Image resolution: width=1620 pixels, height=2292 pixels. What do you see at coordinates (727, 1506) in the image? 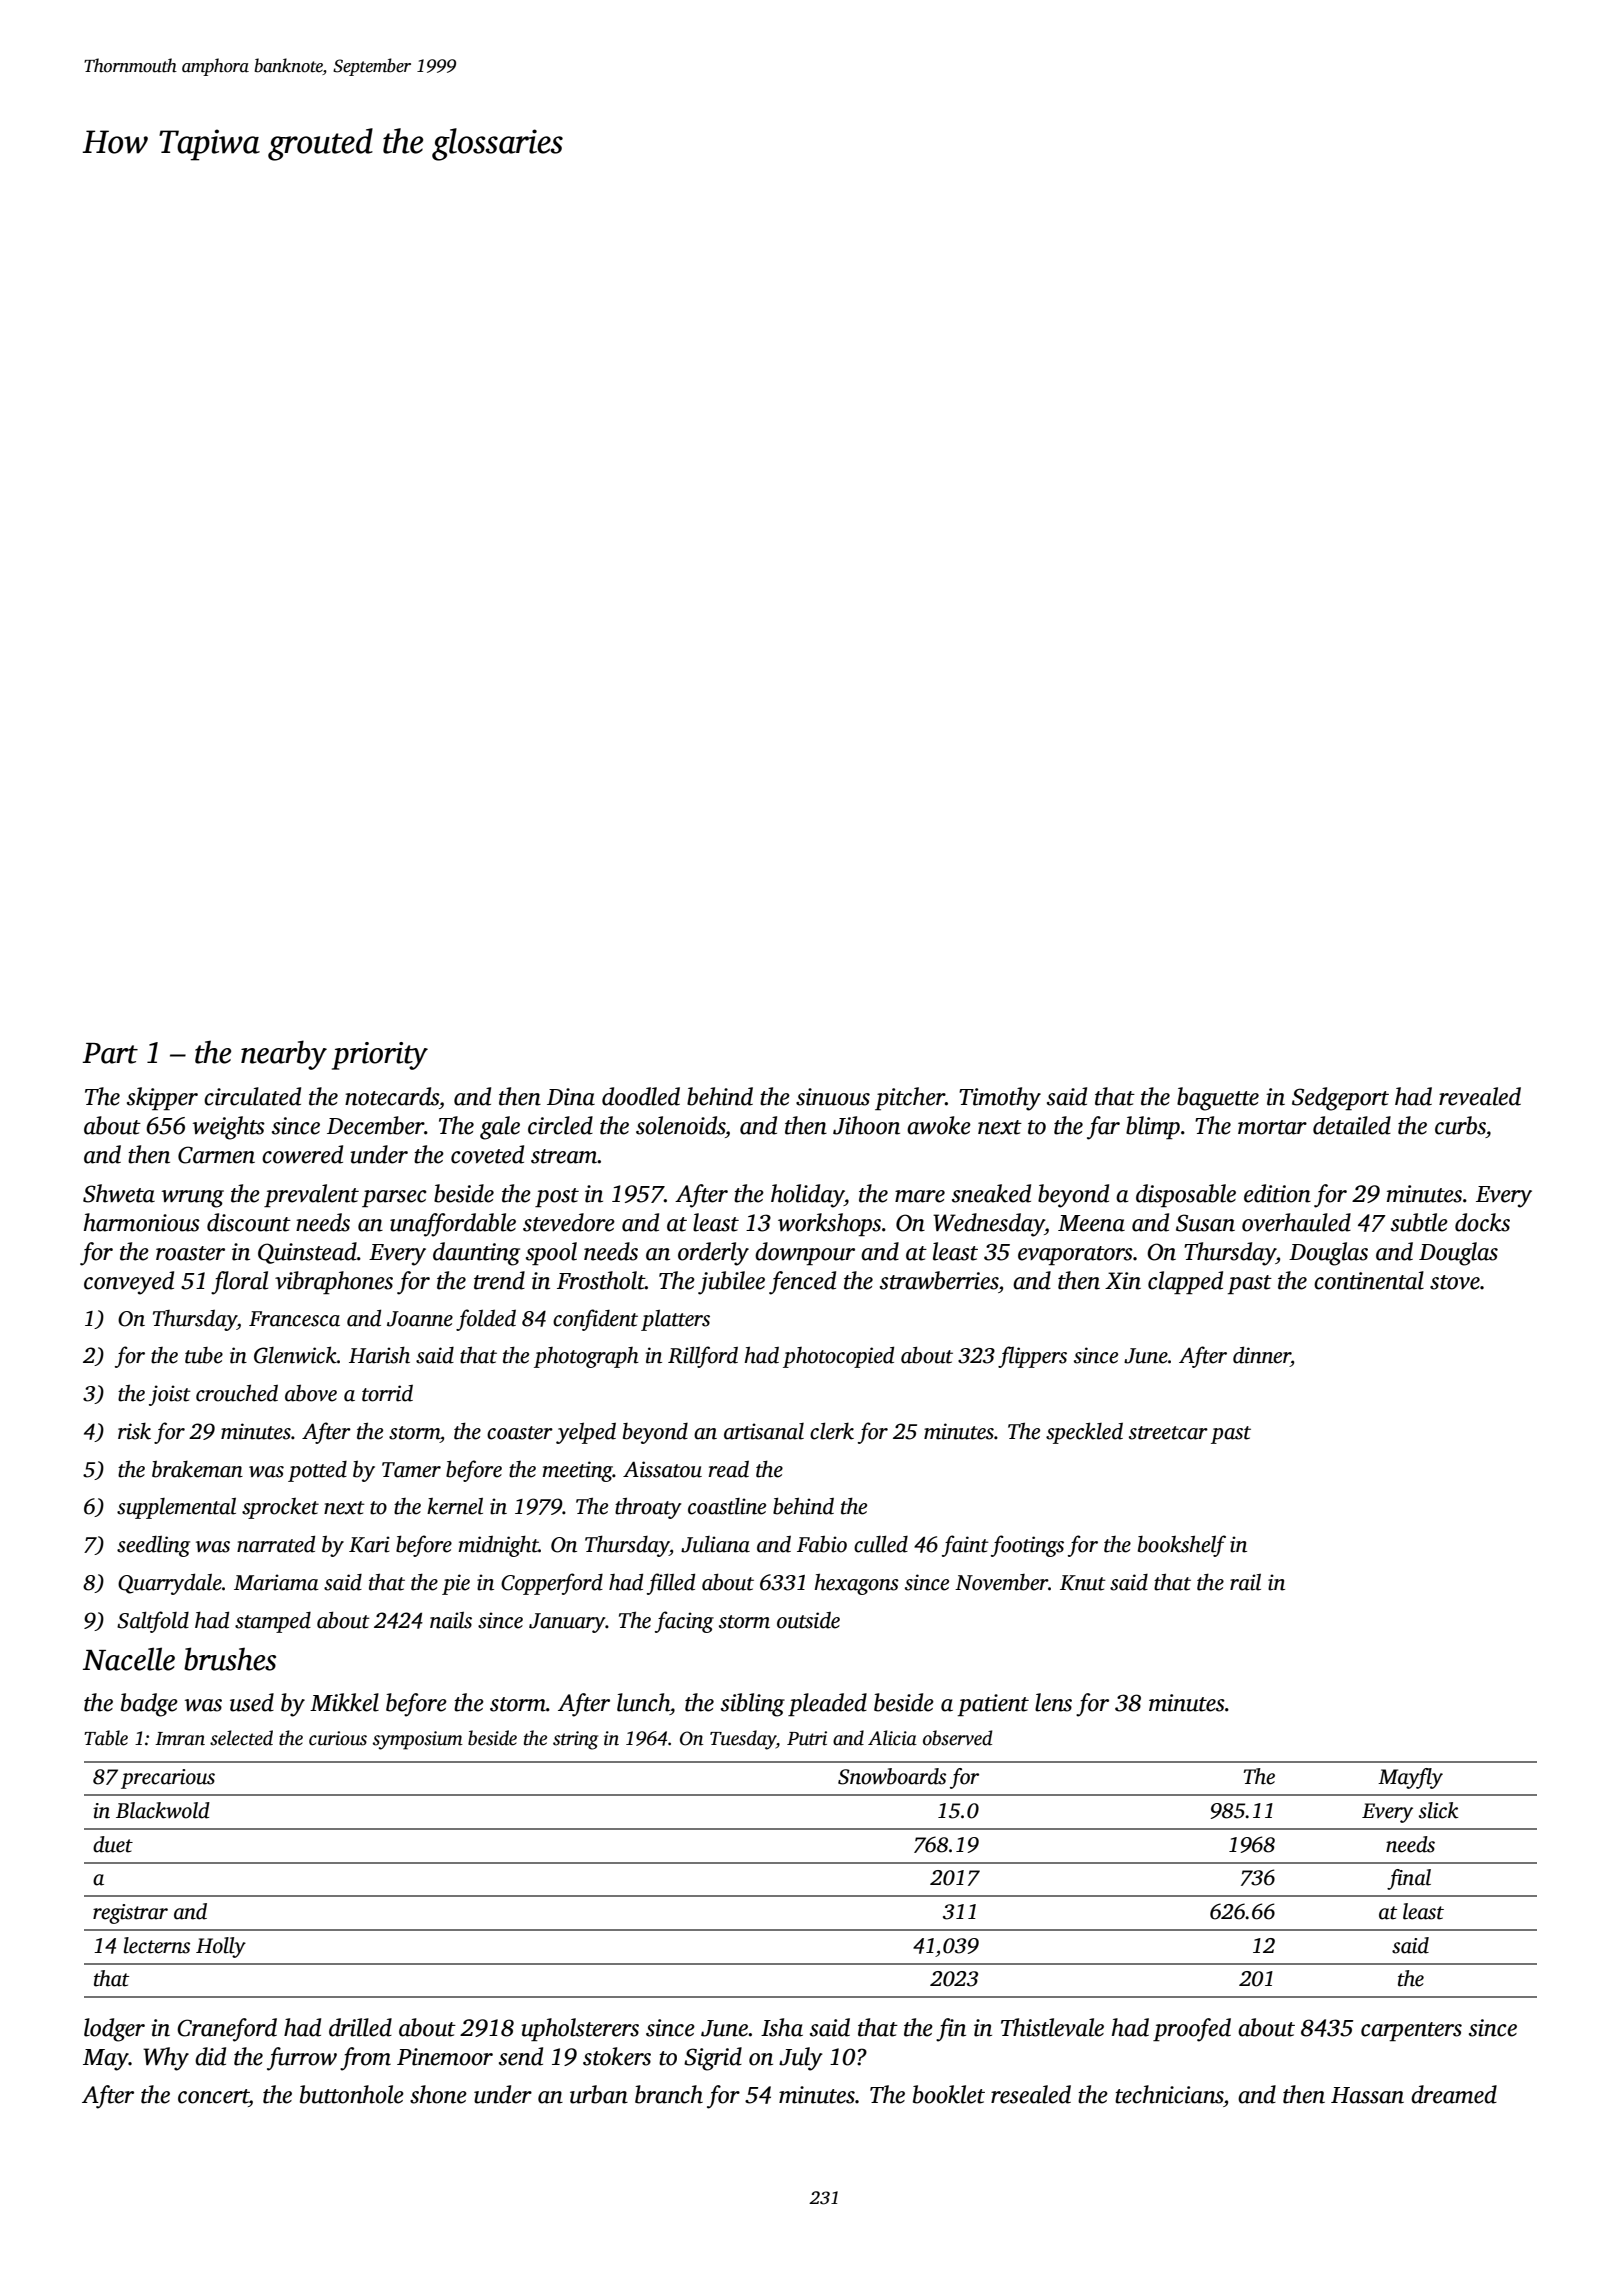
I see `coastline` at bounding box center [727, 1506].
